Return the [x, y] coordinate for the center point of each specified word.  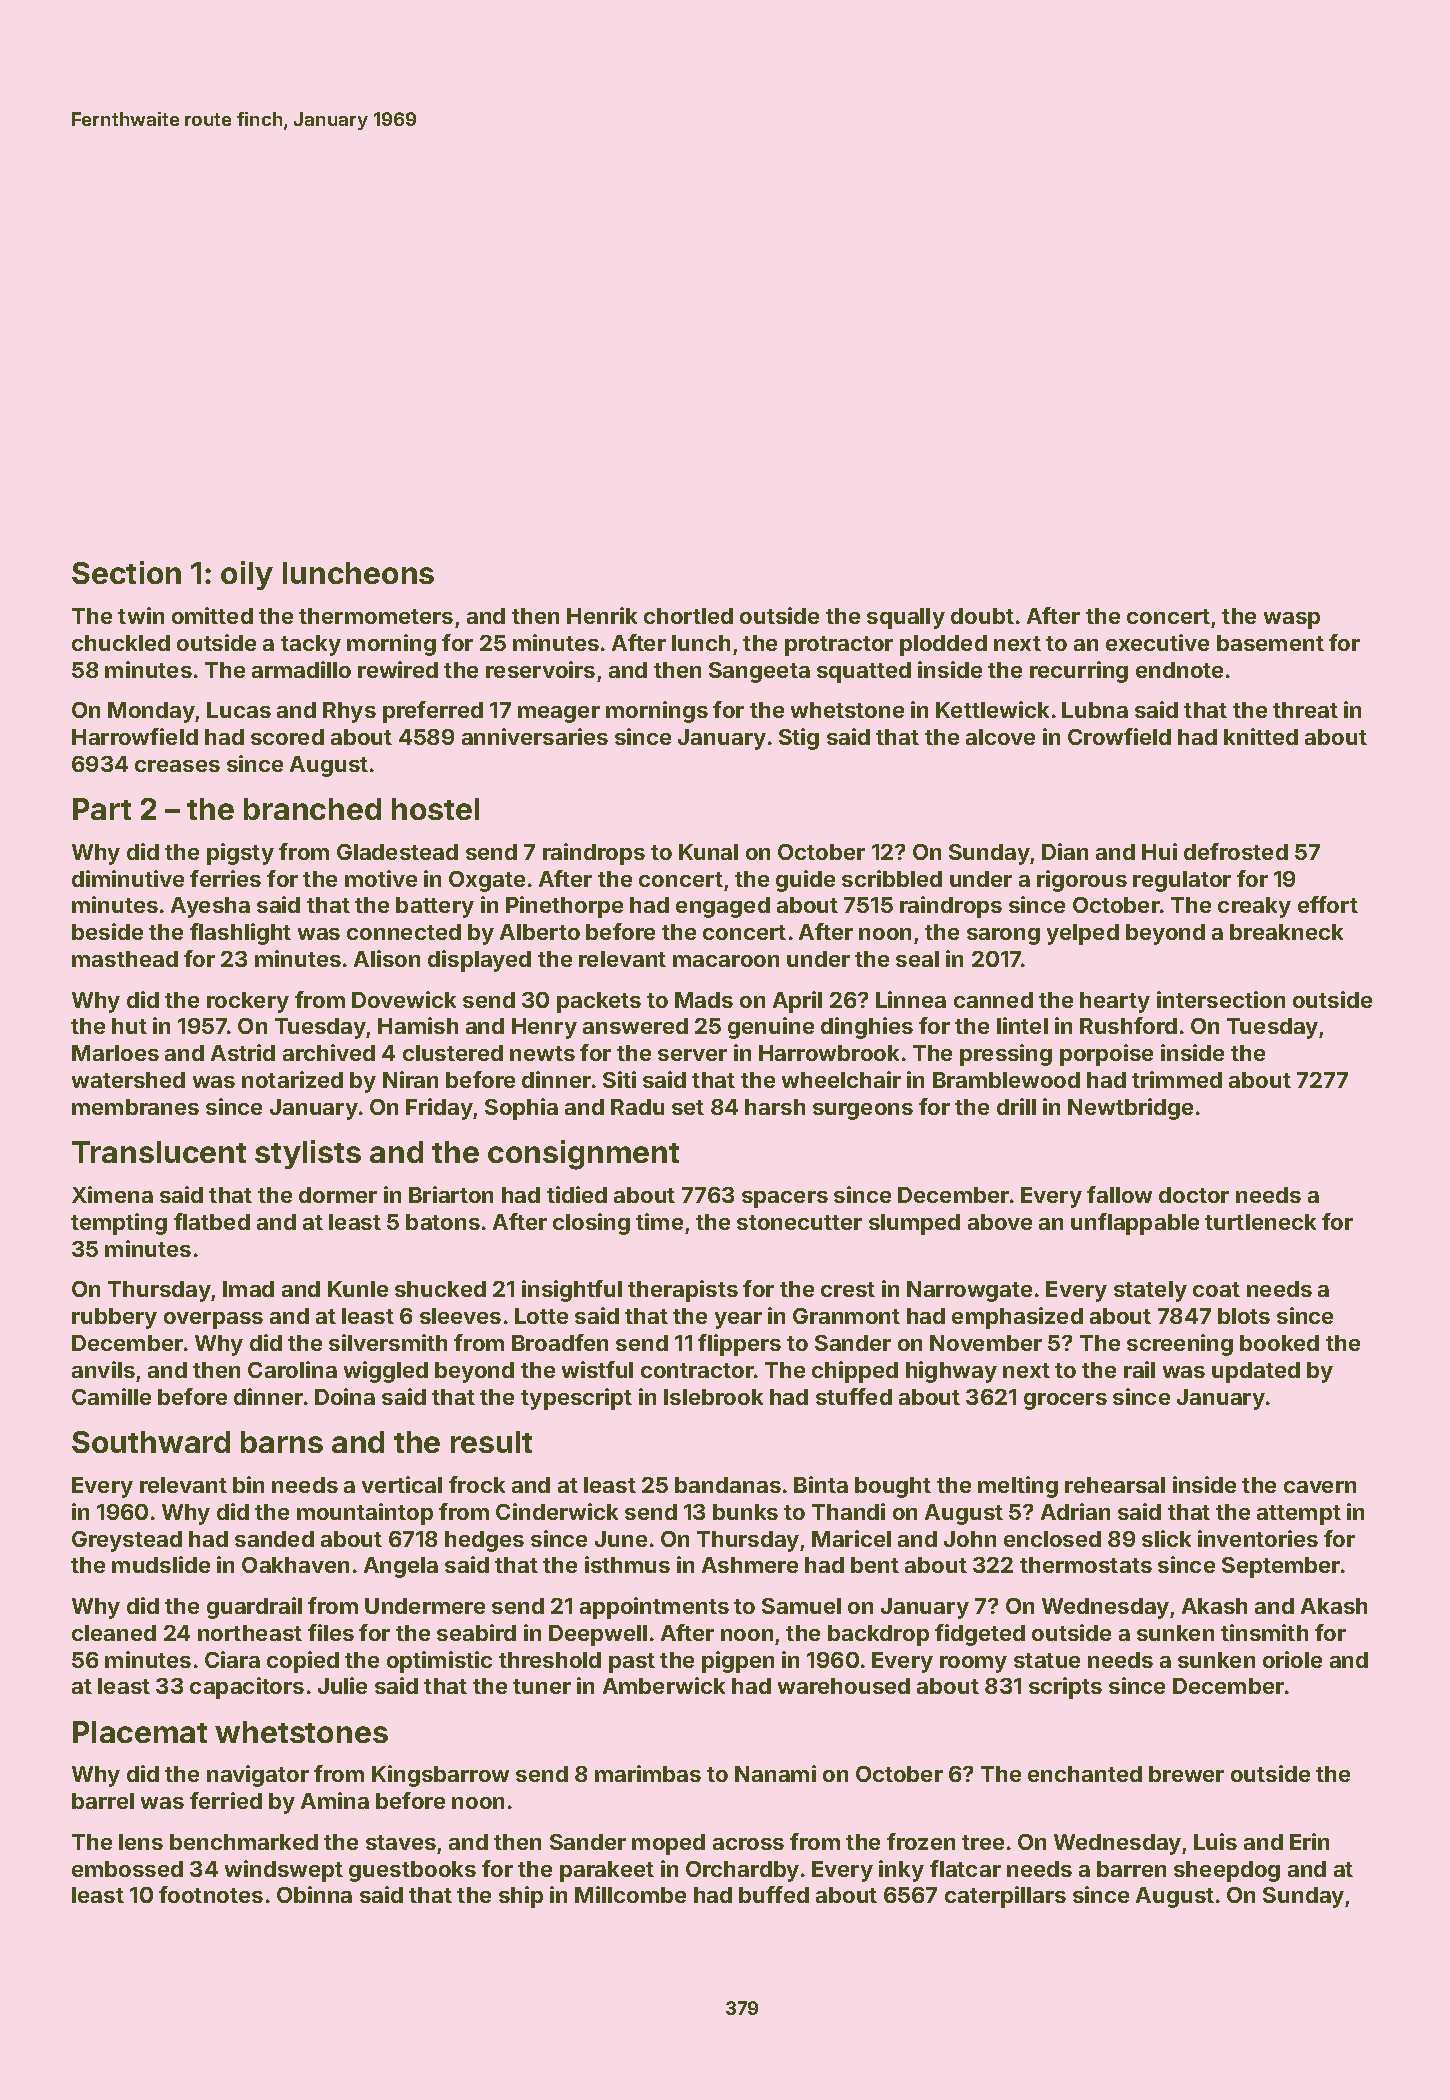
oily [247, 575]
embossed [127, 1869]
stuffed [854, 1396]
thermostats [1086, 1565]
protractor [839, 646]
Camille [111, 1396]
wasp [1292, 620]
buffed [774, 1894]
